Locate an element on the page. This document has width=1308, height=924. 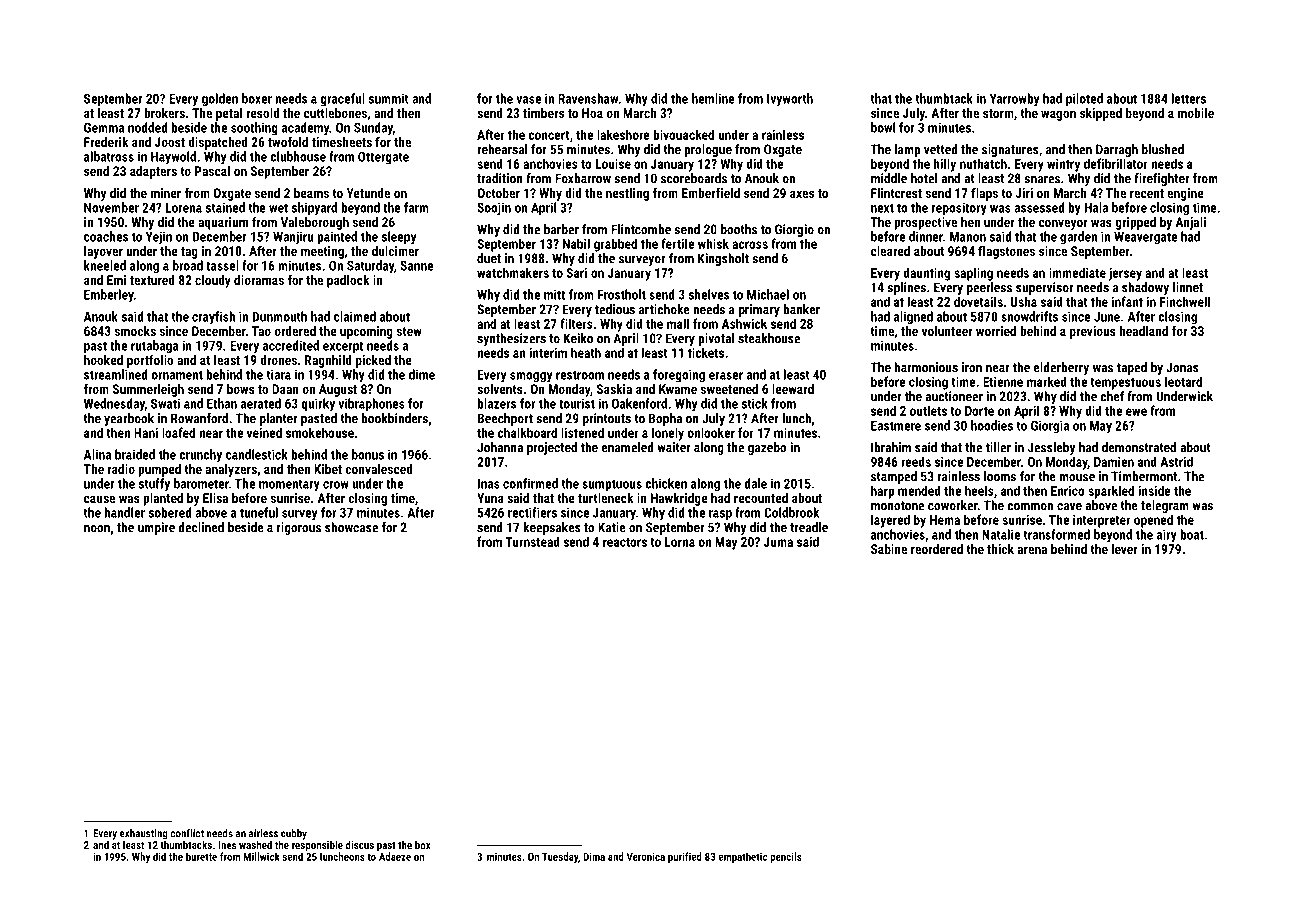
Yarrowby is located at coordinates (1014, 99).
